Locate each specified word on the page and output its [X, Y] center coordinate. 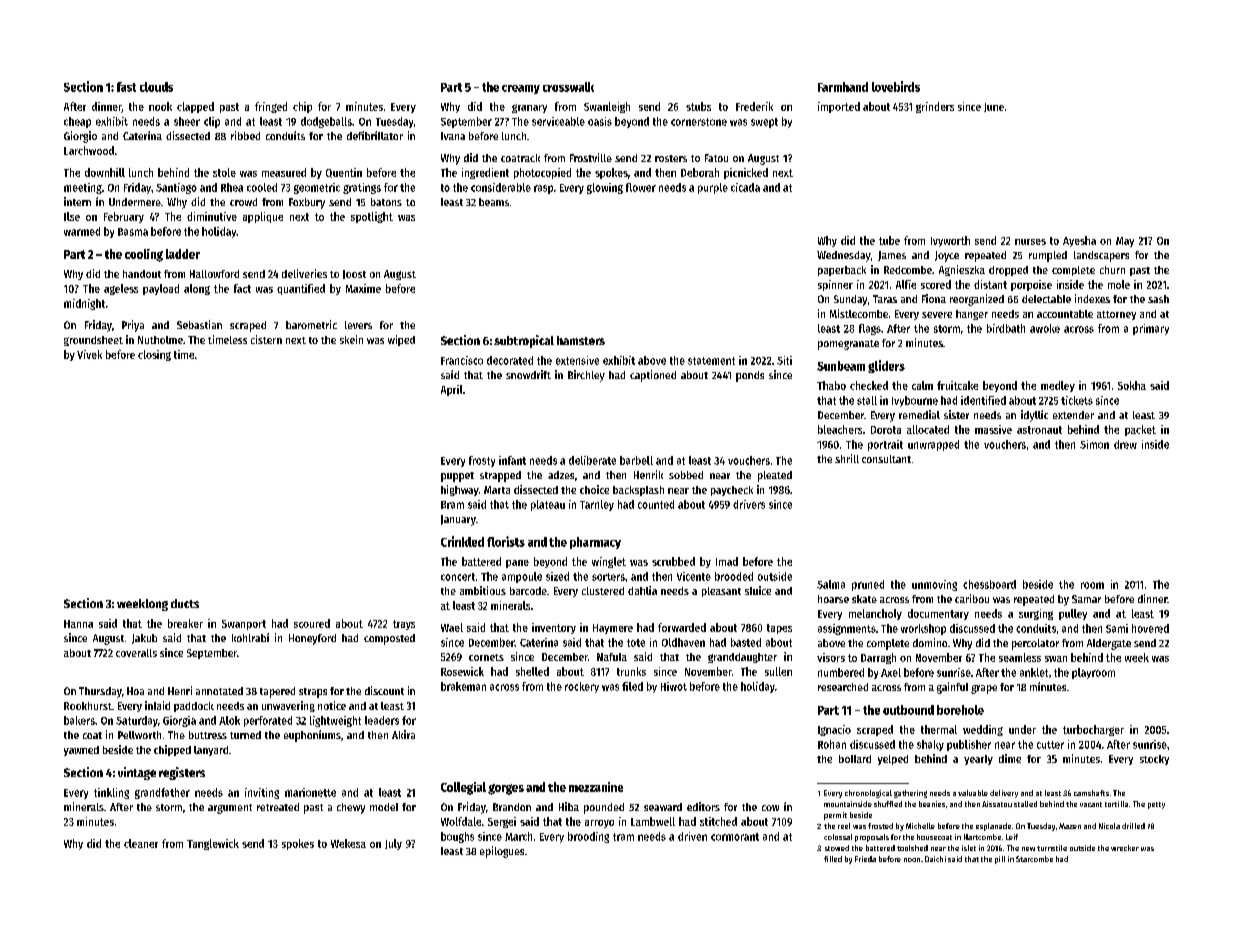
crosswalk [568, 87]
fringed [271, 107]
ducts [185, 603]
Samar [1086, 599]
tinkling [111, 793]
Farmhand [843, 87]
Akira [403, 734]
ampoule [522, 577]
